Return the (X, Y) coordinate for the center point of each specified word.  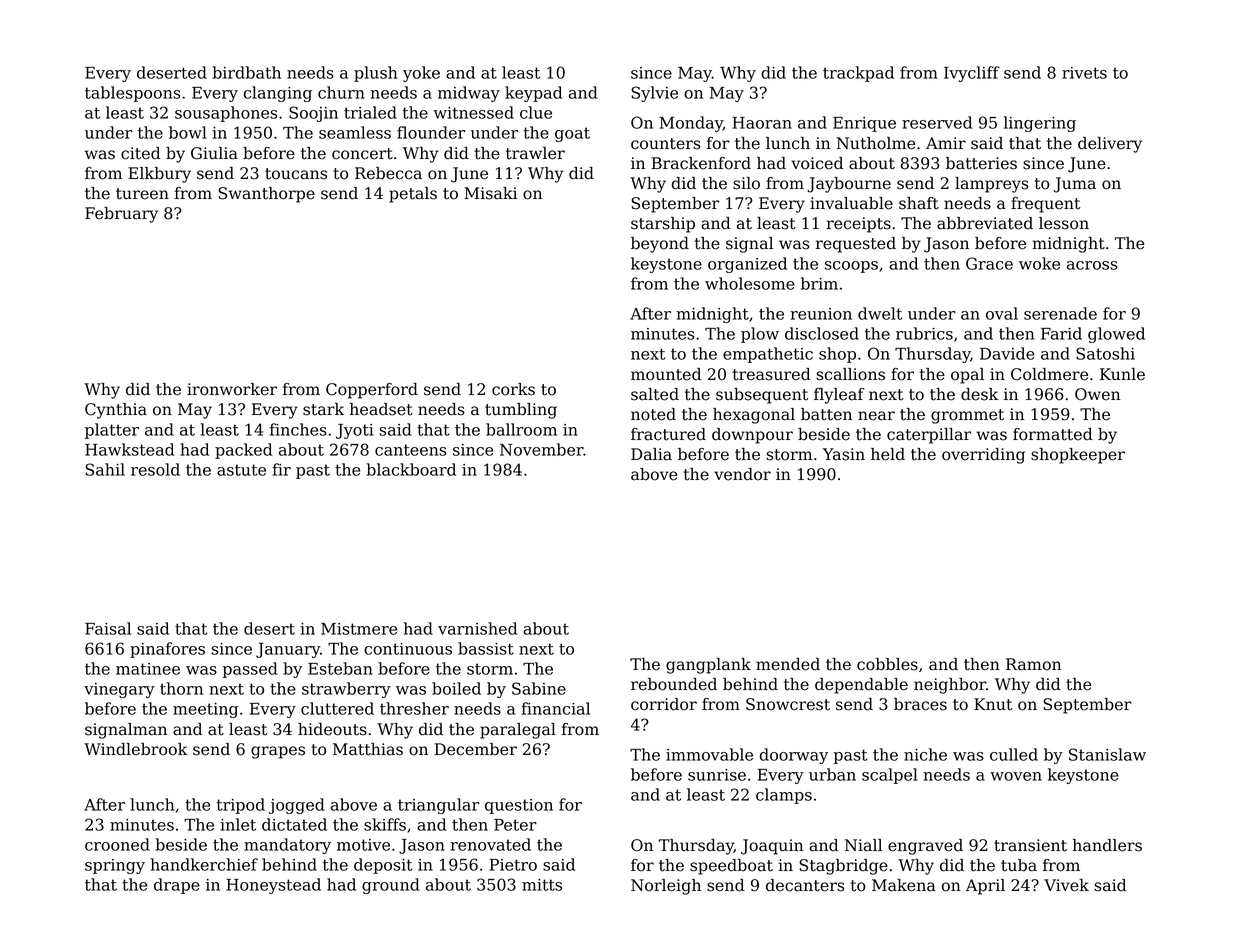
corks (513, 389)
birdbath (246, 72)
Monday (691, 124)
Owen (1098, 394)
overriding (983, 456)
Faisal (108, 628)
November (542, 449)
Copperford (372, 391)
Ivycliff (972, 74)
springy (115, 866)
